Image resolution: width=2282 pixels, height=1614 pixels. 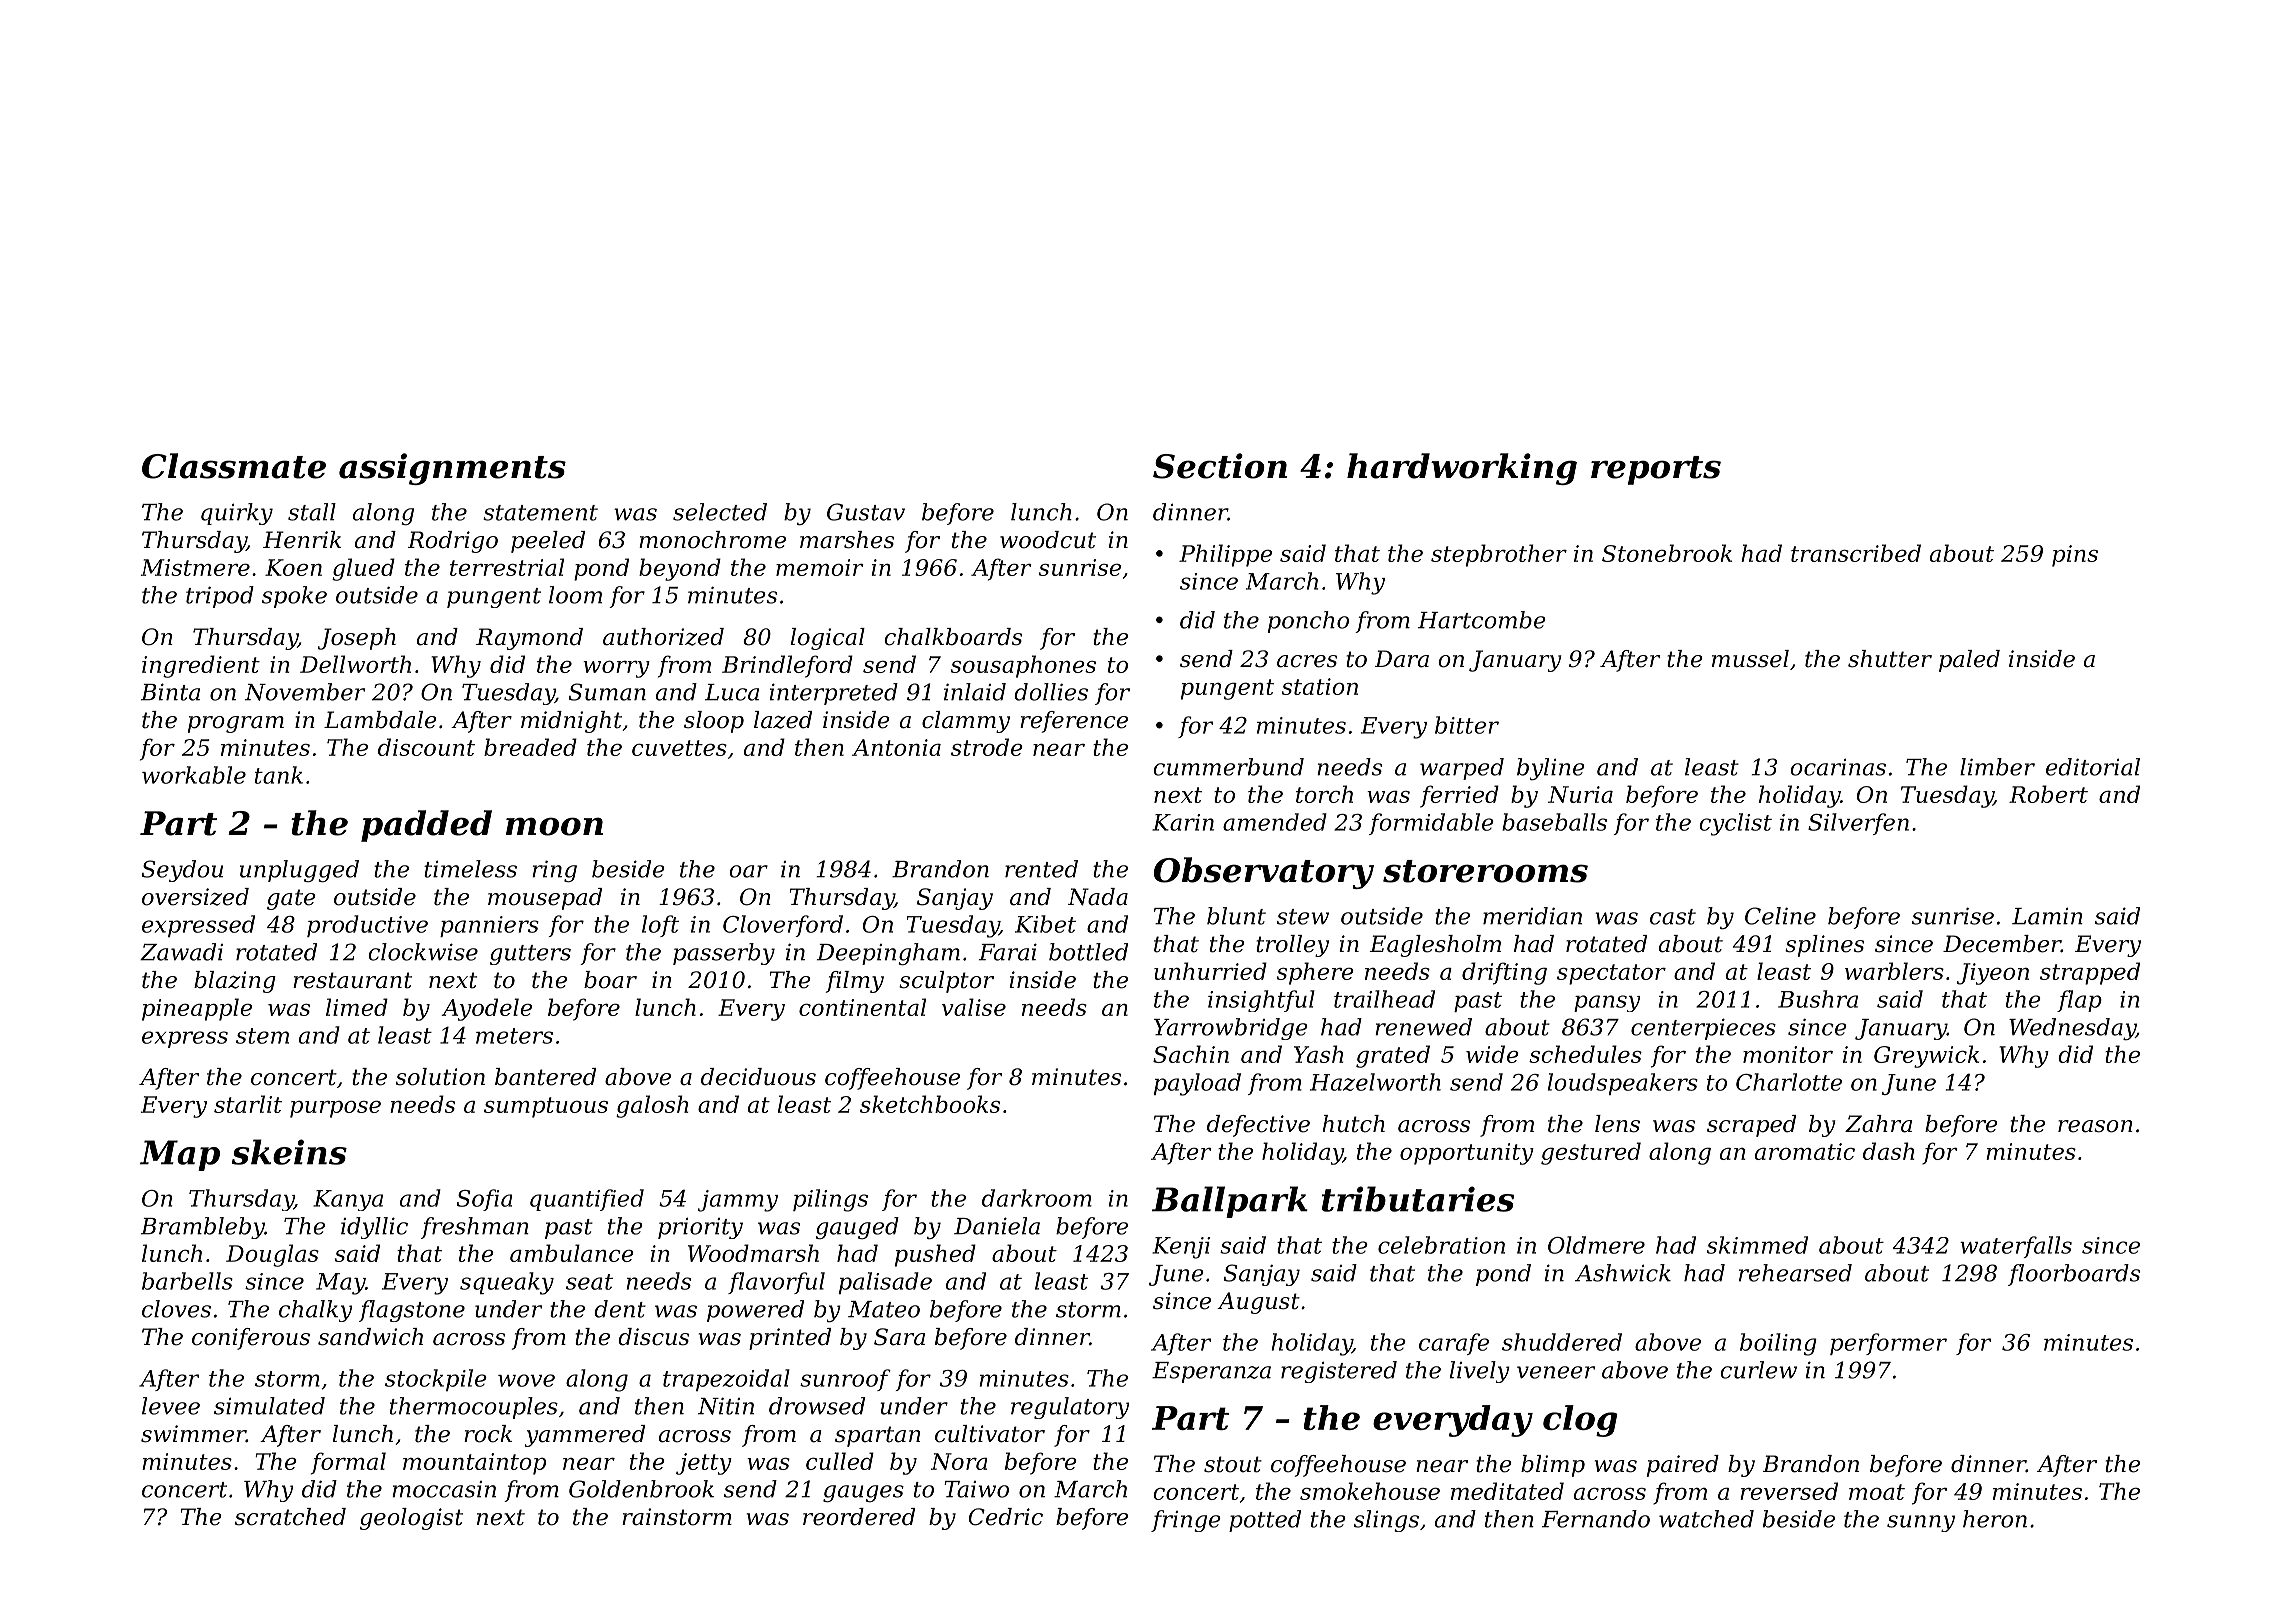 I want to click on tripod, so click(x=220, y=597).
